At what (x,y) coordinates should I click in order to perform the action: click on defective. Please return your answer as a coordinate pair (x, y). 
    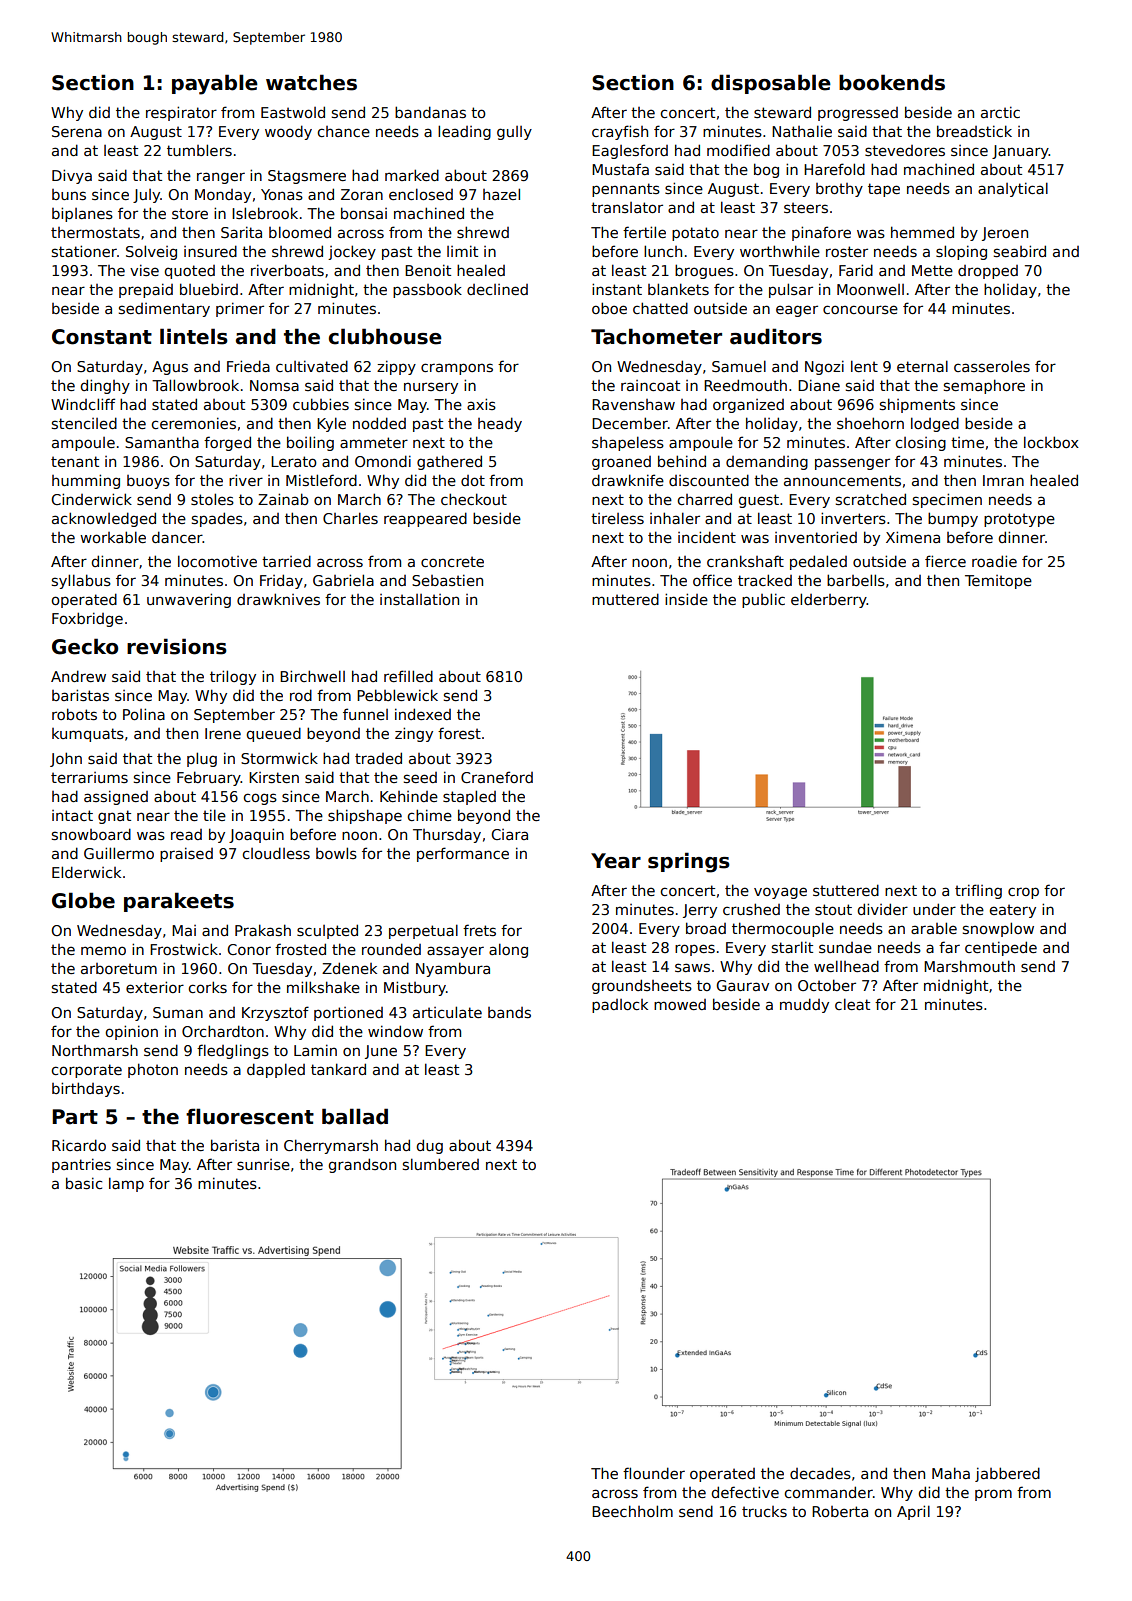
    Looking at the image, I should click on (745, 1492).
